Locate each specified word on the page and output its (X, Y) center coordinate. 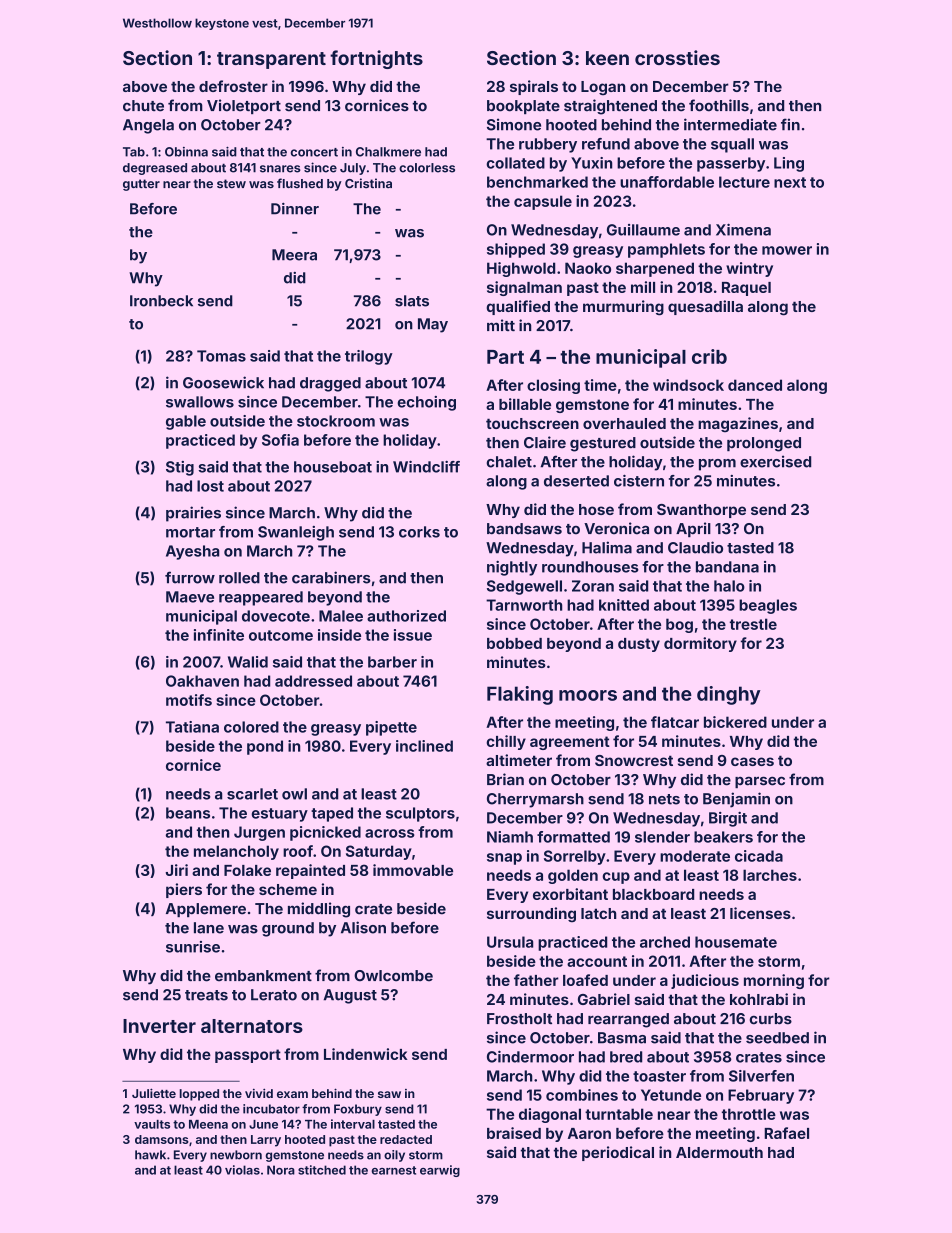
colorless (427, 168)
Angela (148, 126)
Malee (341, 616)
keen (607, 58)
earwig (440, 1171)
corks (419, 532)
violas (242, 1170)
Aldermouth (719, 1152)
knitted (624, 605)
